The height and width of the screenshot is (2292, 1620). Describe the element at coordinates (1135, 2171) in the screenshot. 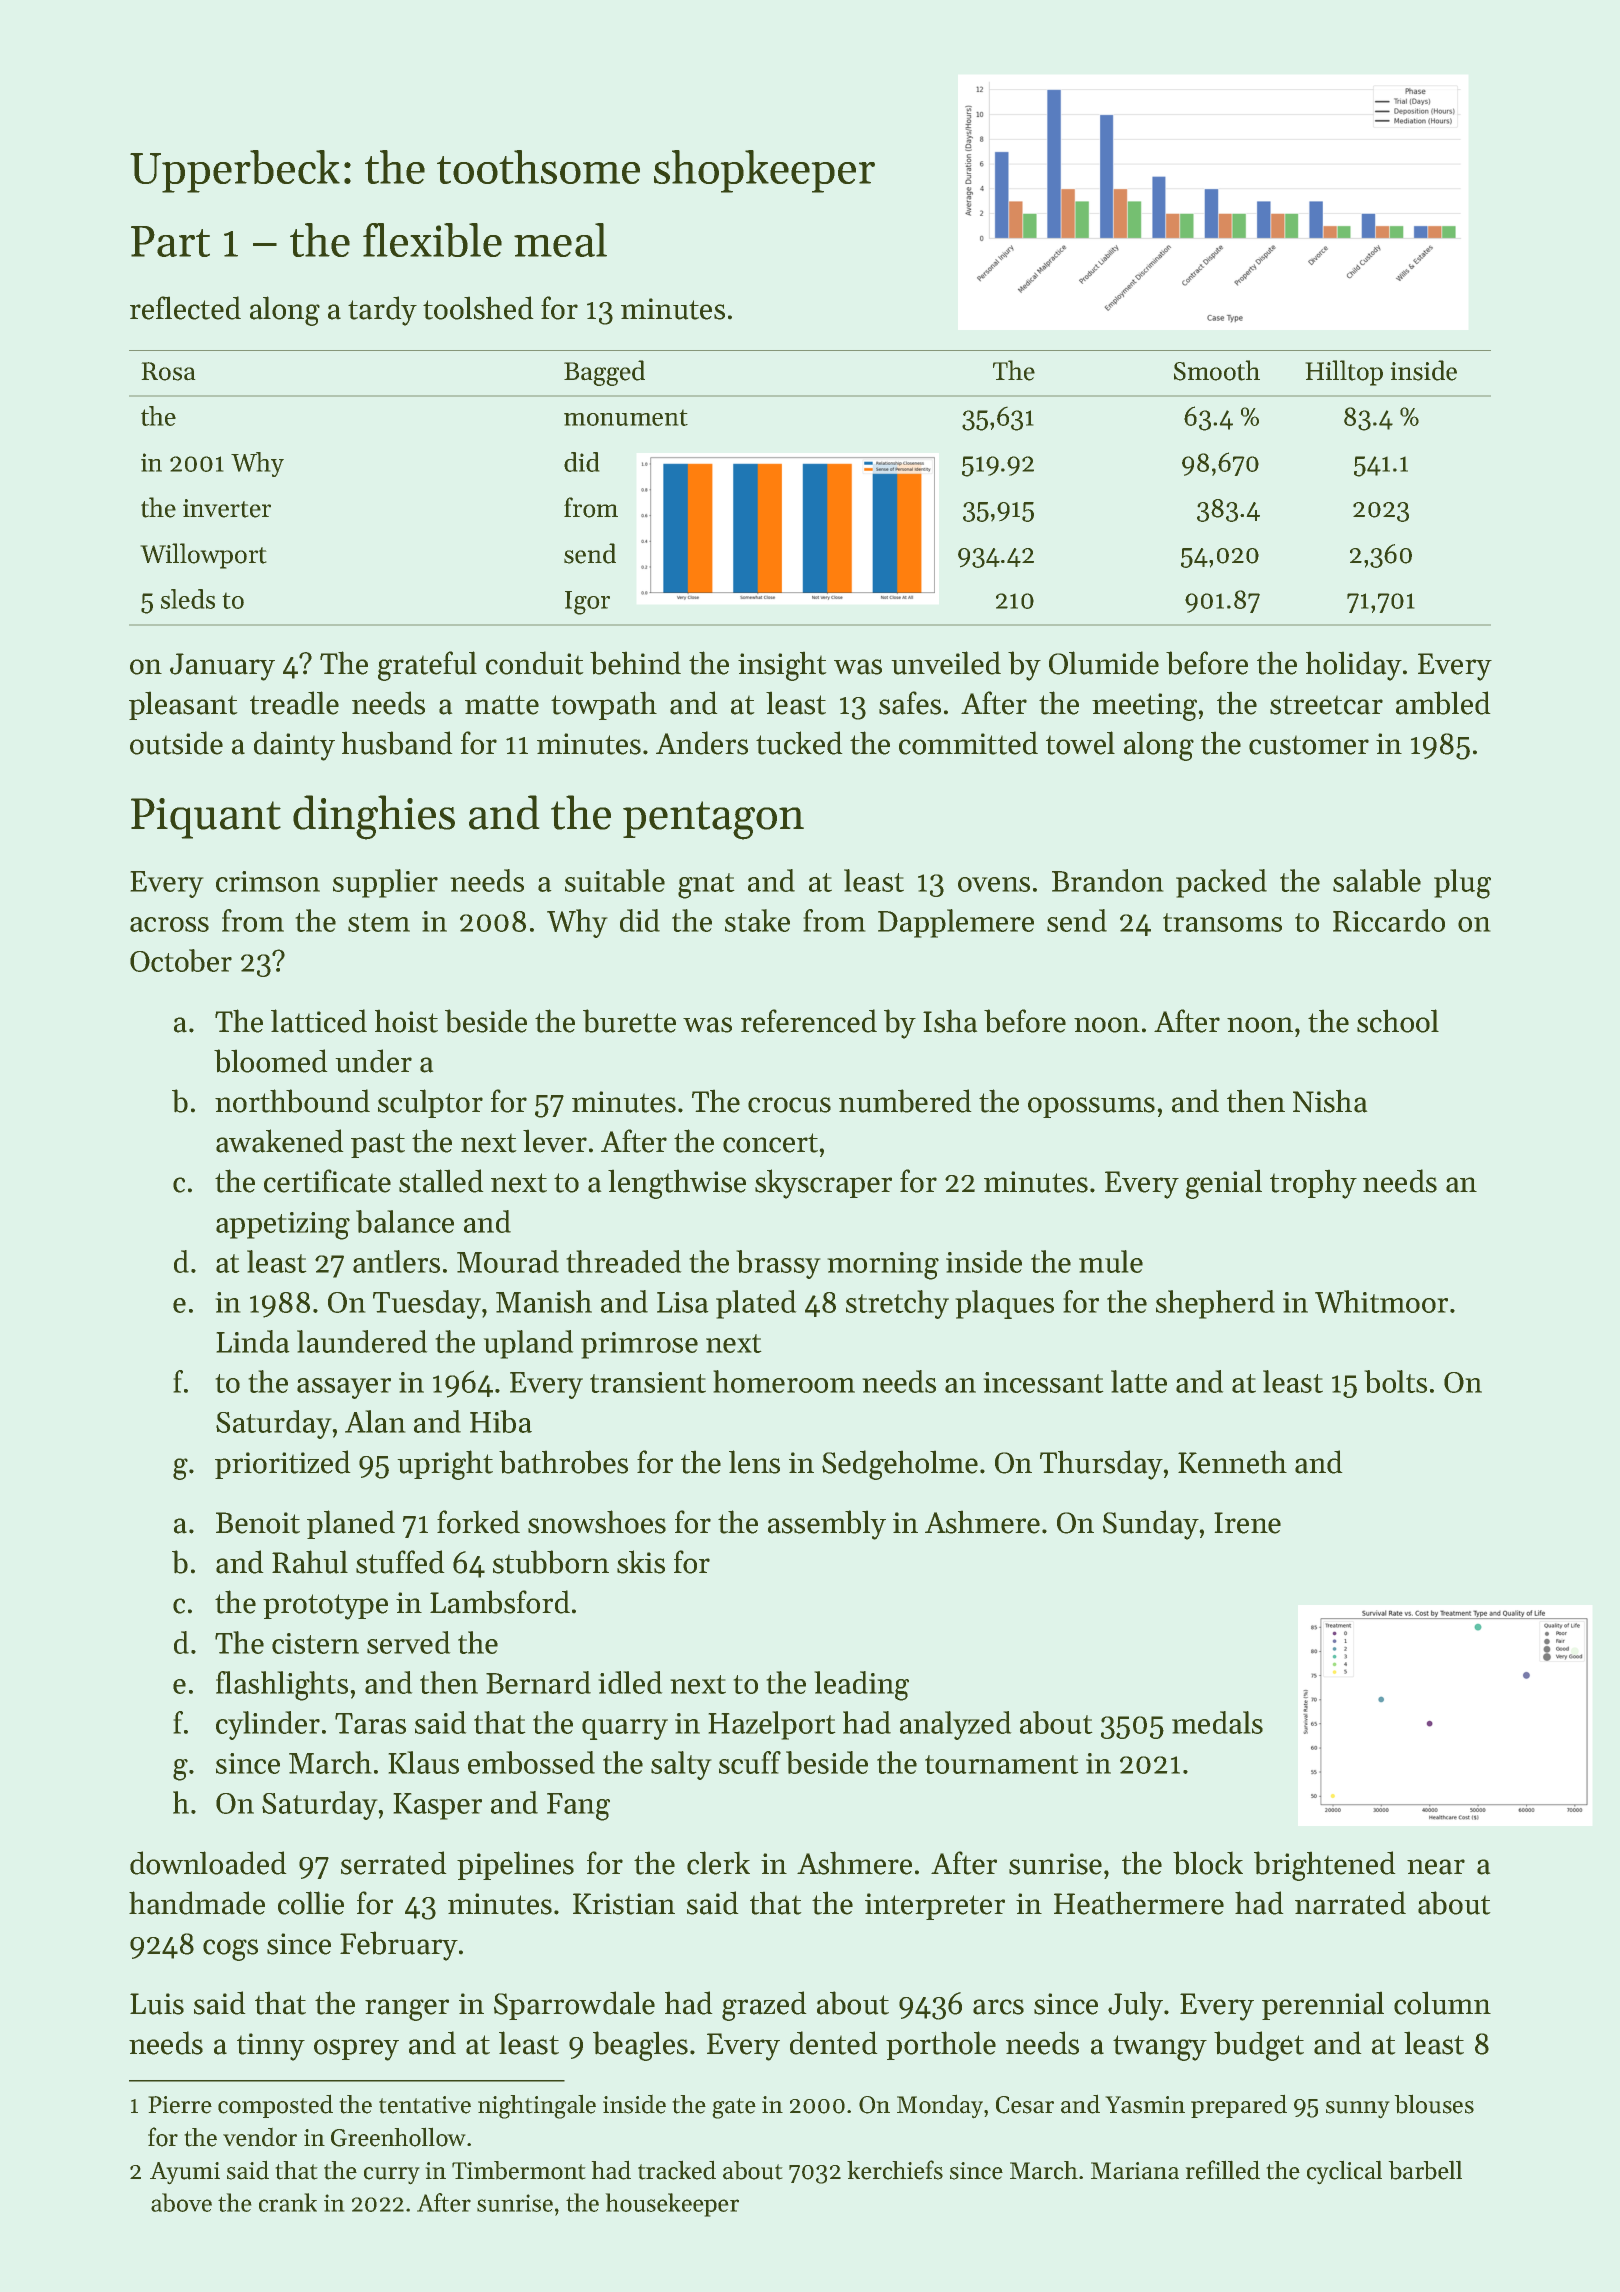

I see `Mariana` at that location.
